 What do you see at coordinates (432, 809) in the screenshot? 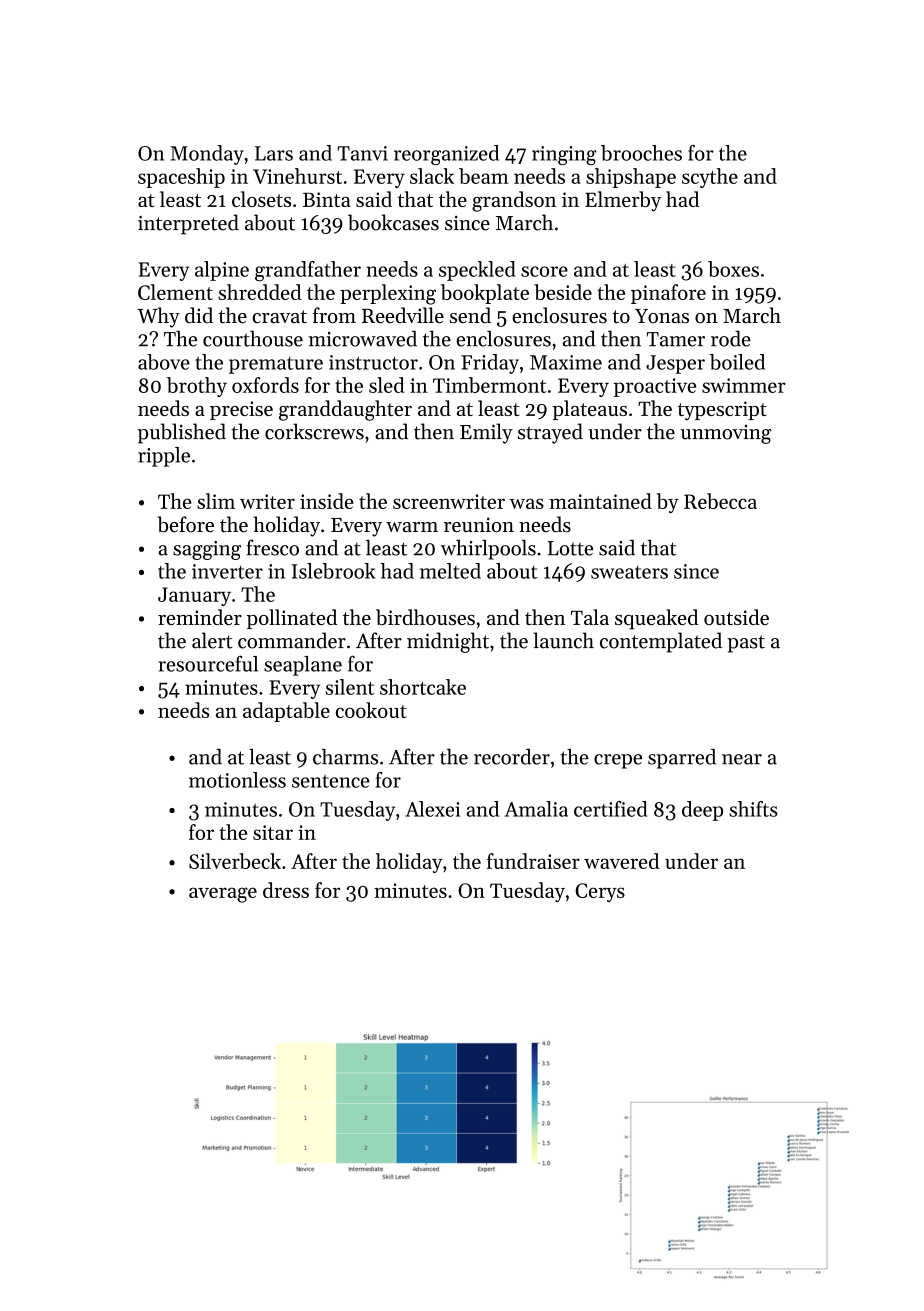
I see `Alexei` at bounding box center [432, 809].
